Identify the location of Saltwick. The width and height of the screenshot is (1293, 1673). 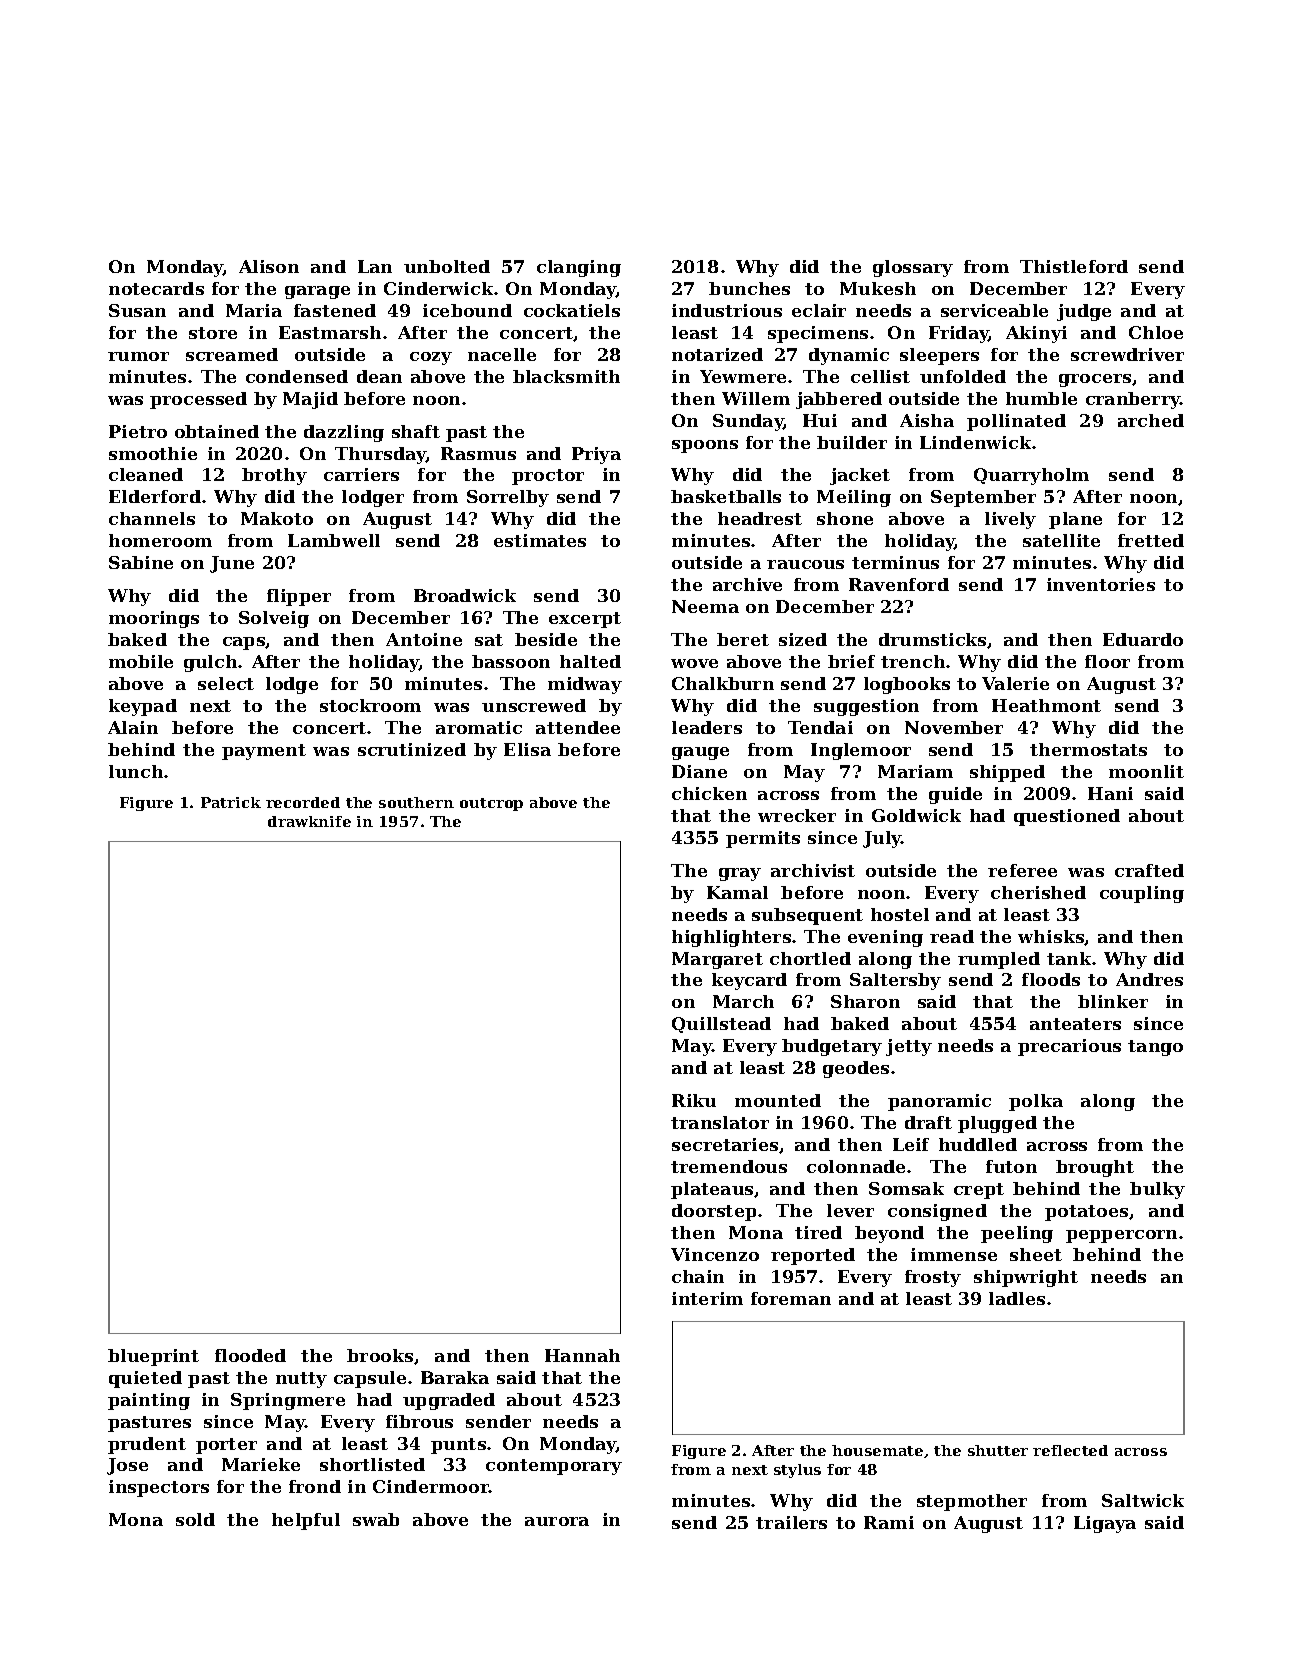
(1143, 1500).
